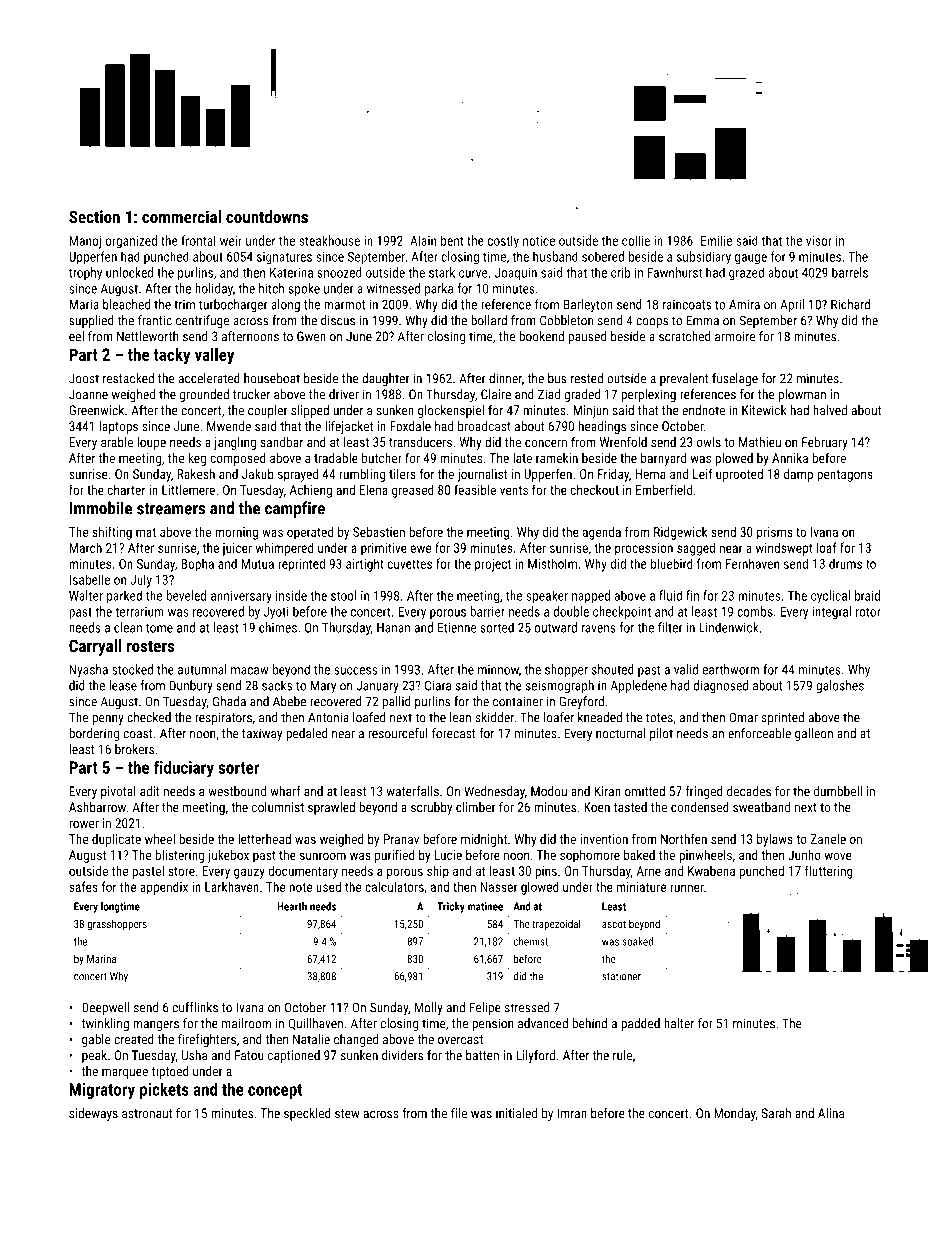  What do you see at coordinates (246, 1023) in the screenshot?
I see `mailroom` at bounding box center [246, 1023].
